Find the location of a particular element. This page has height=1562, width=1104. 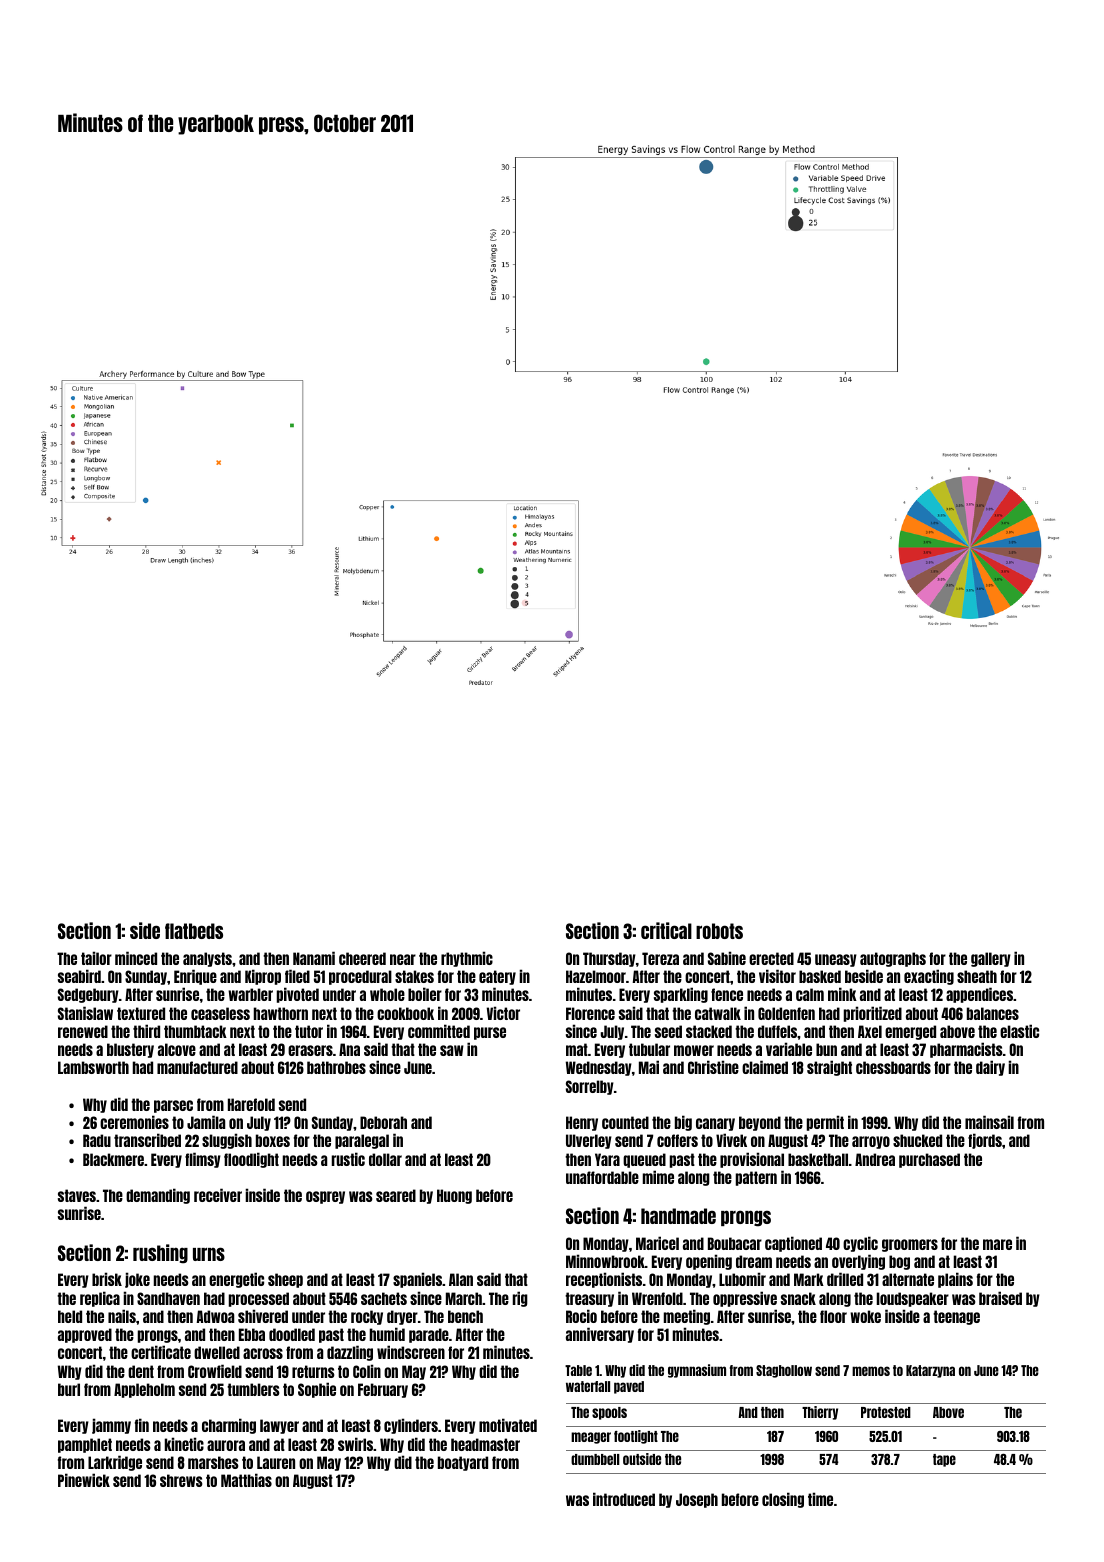

introduced is located at coordinates (624, 1499).
